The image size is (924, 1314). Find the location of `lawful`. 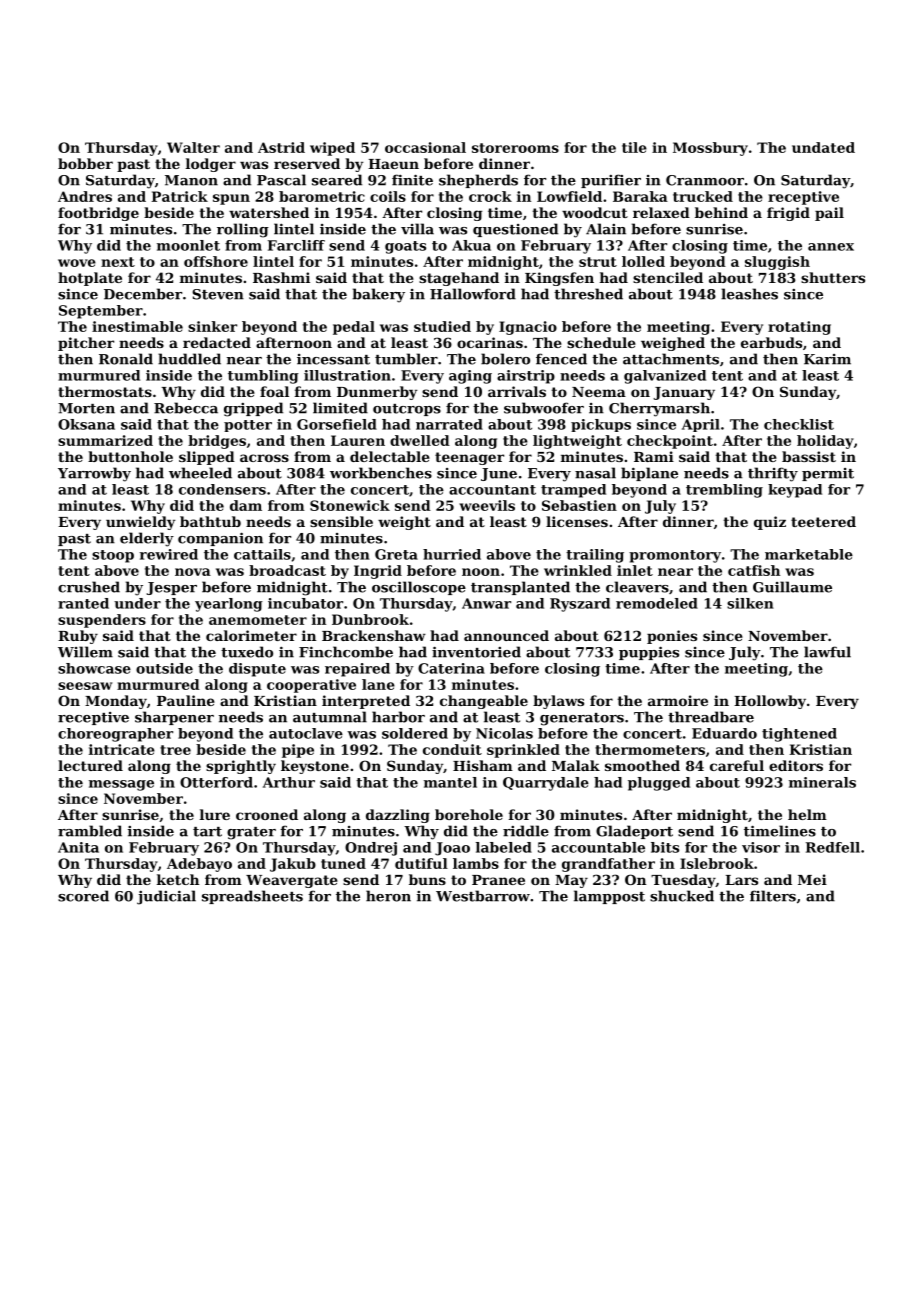

lawful is located at coordinates (827, 652).
